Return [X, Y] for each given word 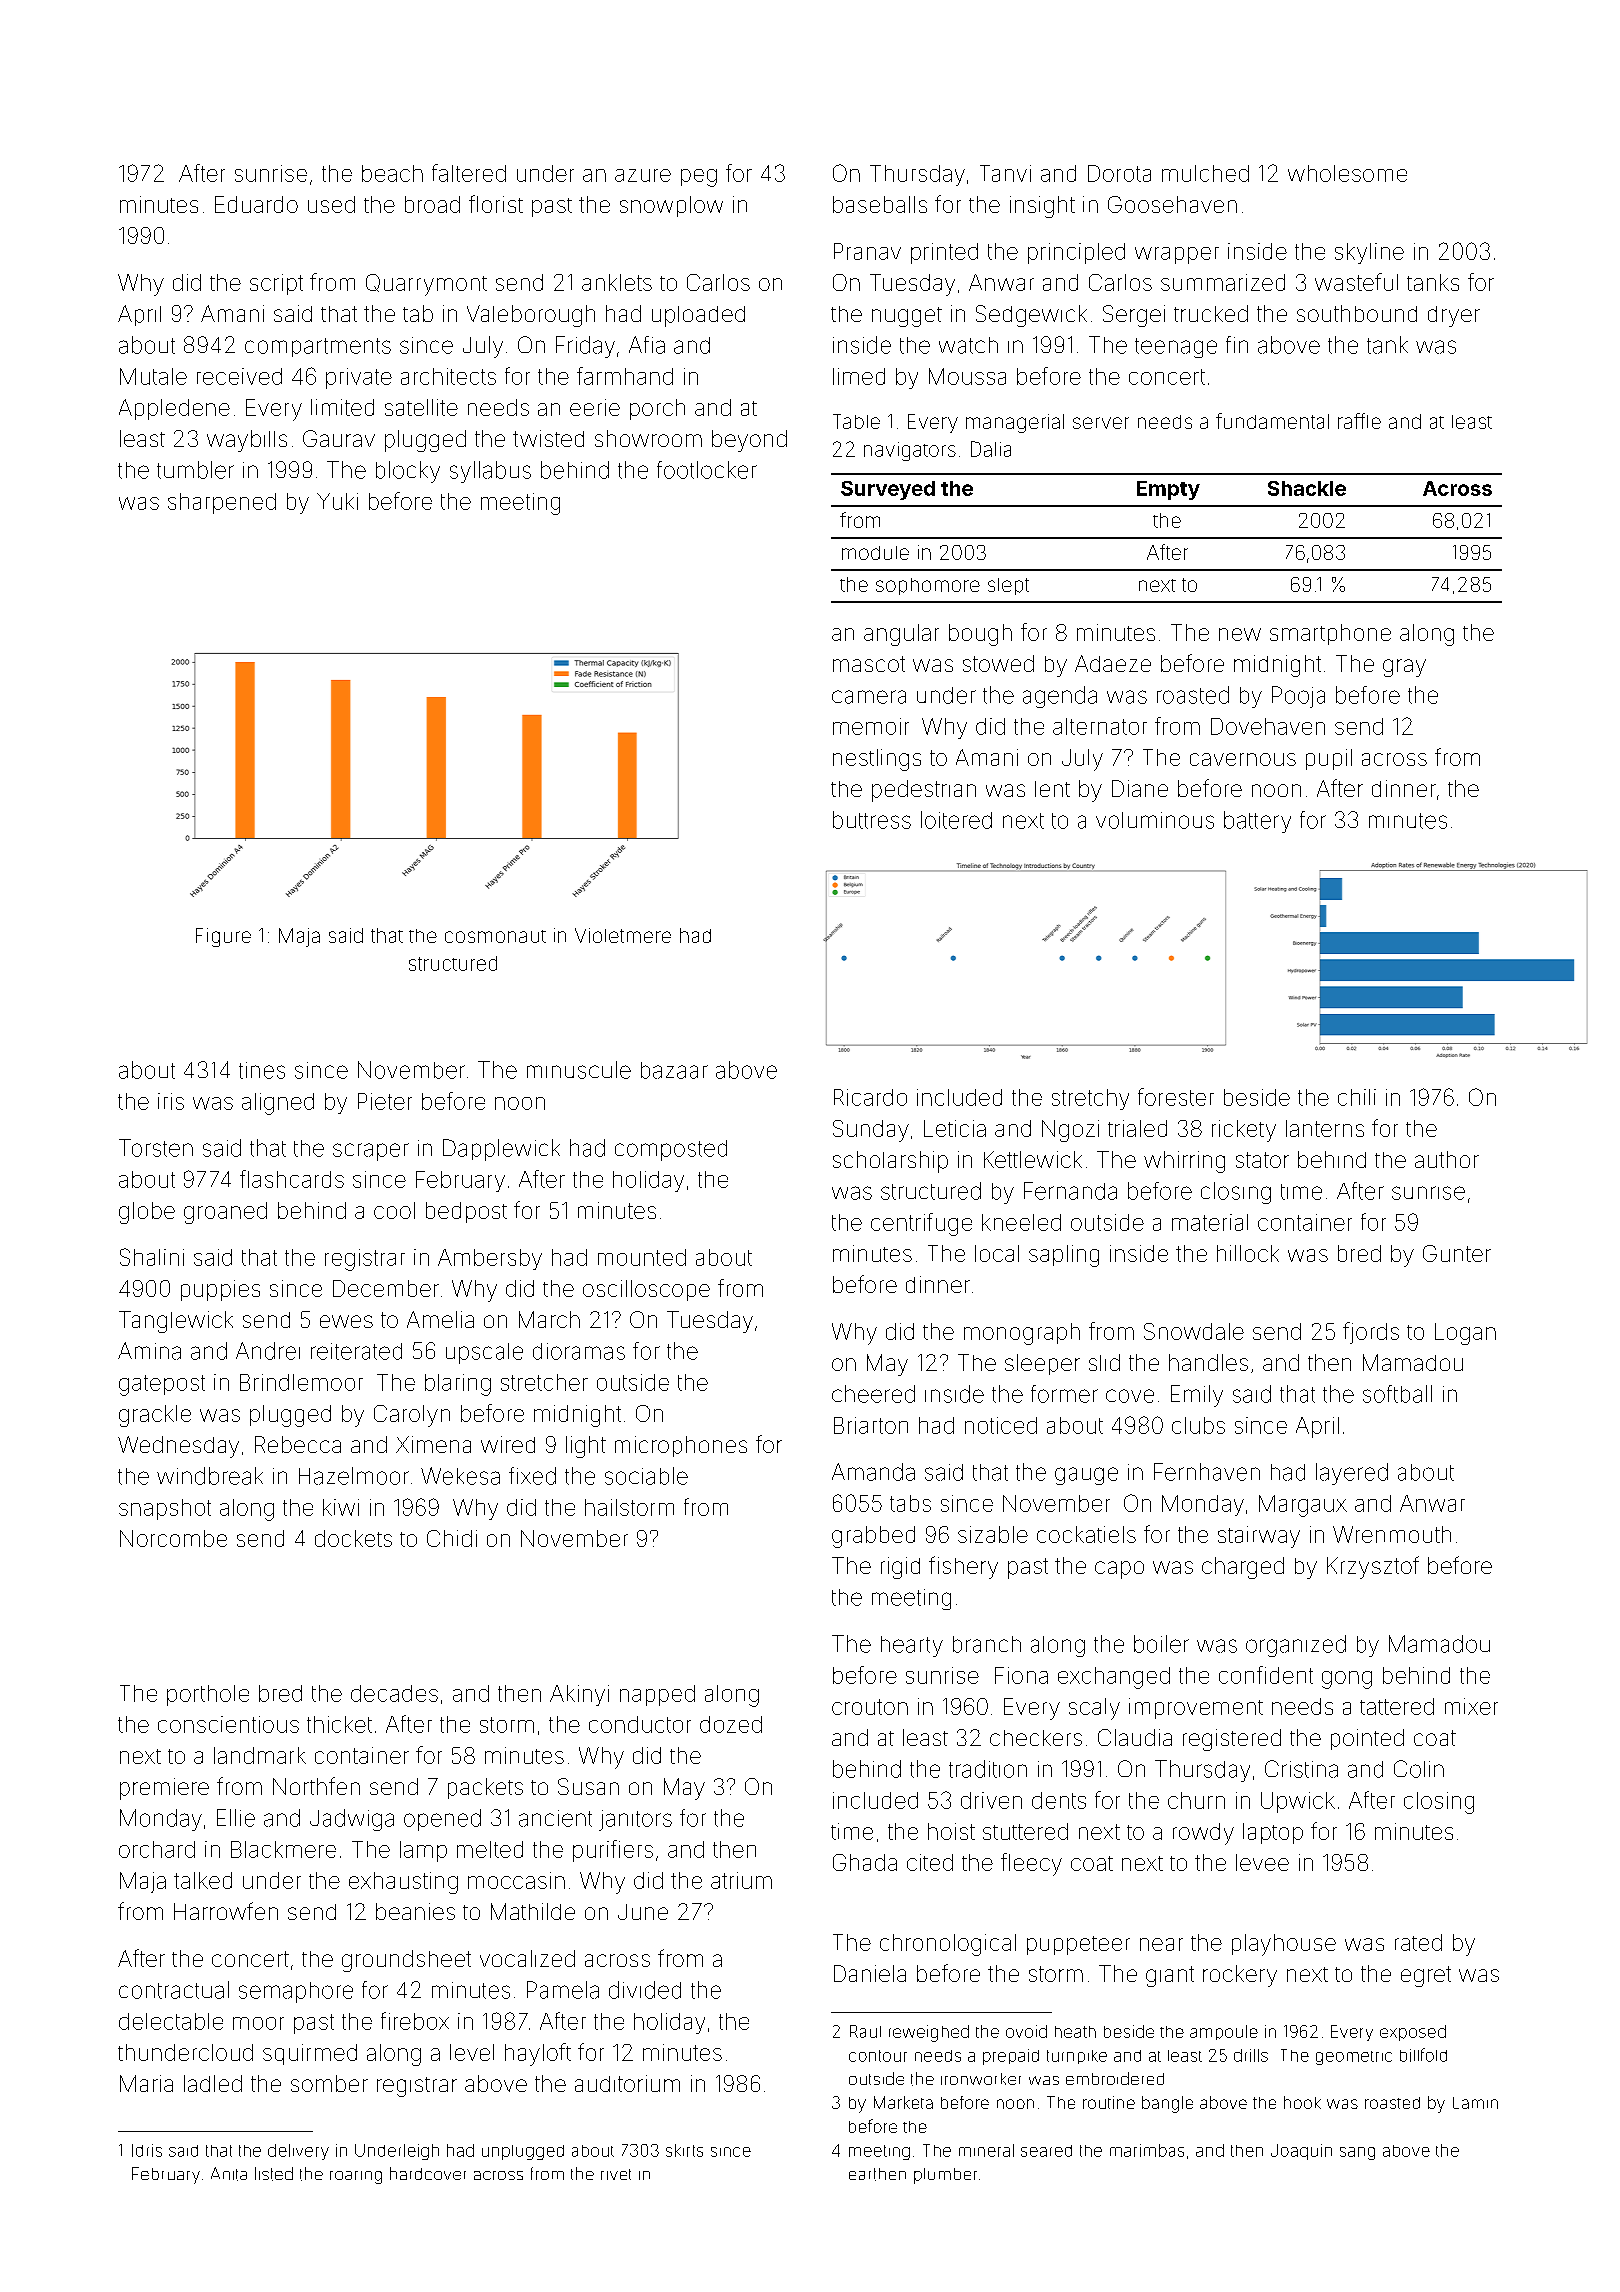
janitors [635, 1820]
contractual [174, 1990]
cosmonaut [495, 936]
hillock [1248, 1253]
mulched [1205, 173]
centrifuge [921, 1224]
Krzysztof [1373, 1567]
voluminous [1155, 820]
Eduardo [256, 204]
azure [643, 175]
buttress [872, 820]
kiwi [341, 1507]
